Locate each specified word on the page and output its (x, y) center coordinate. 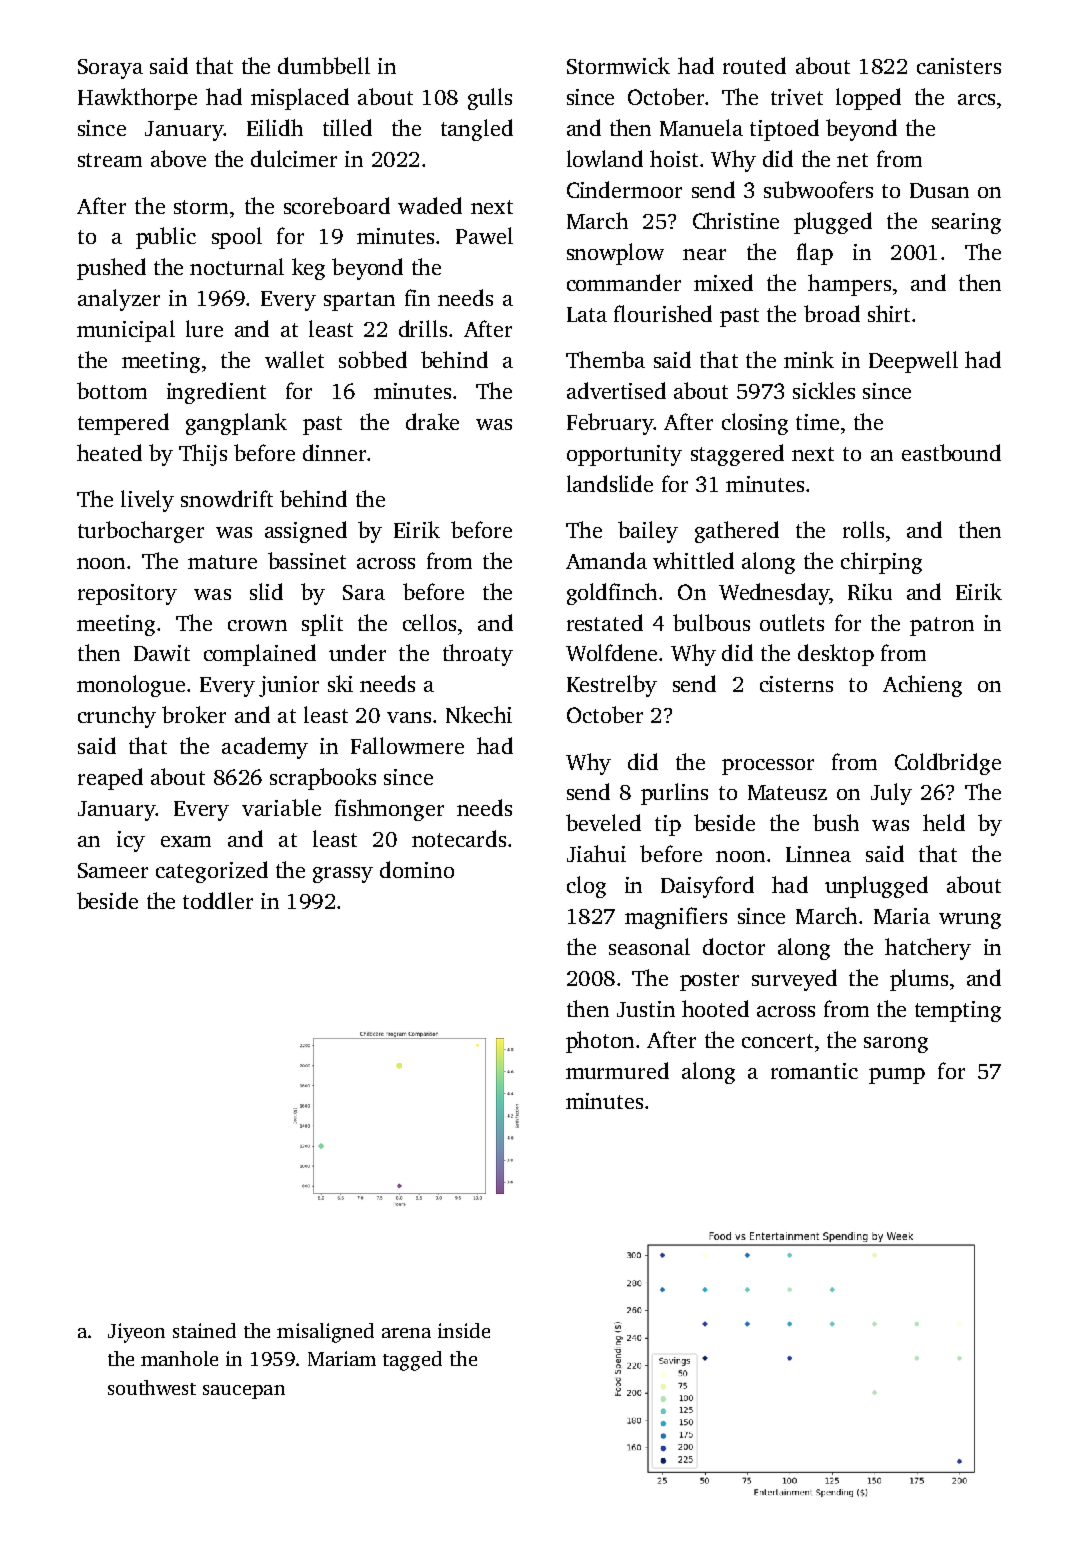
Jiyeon (136, 1333)
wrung (970, 921)
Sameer (113, 870)
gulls (490, 99)
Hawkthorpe (137, 99)
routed (754, 65)
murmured (617, 1070)
